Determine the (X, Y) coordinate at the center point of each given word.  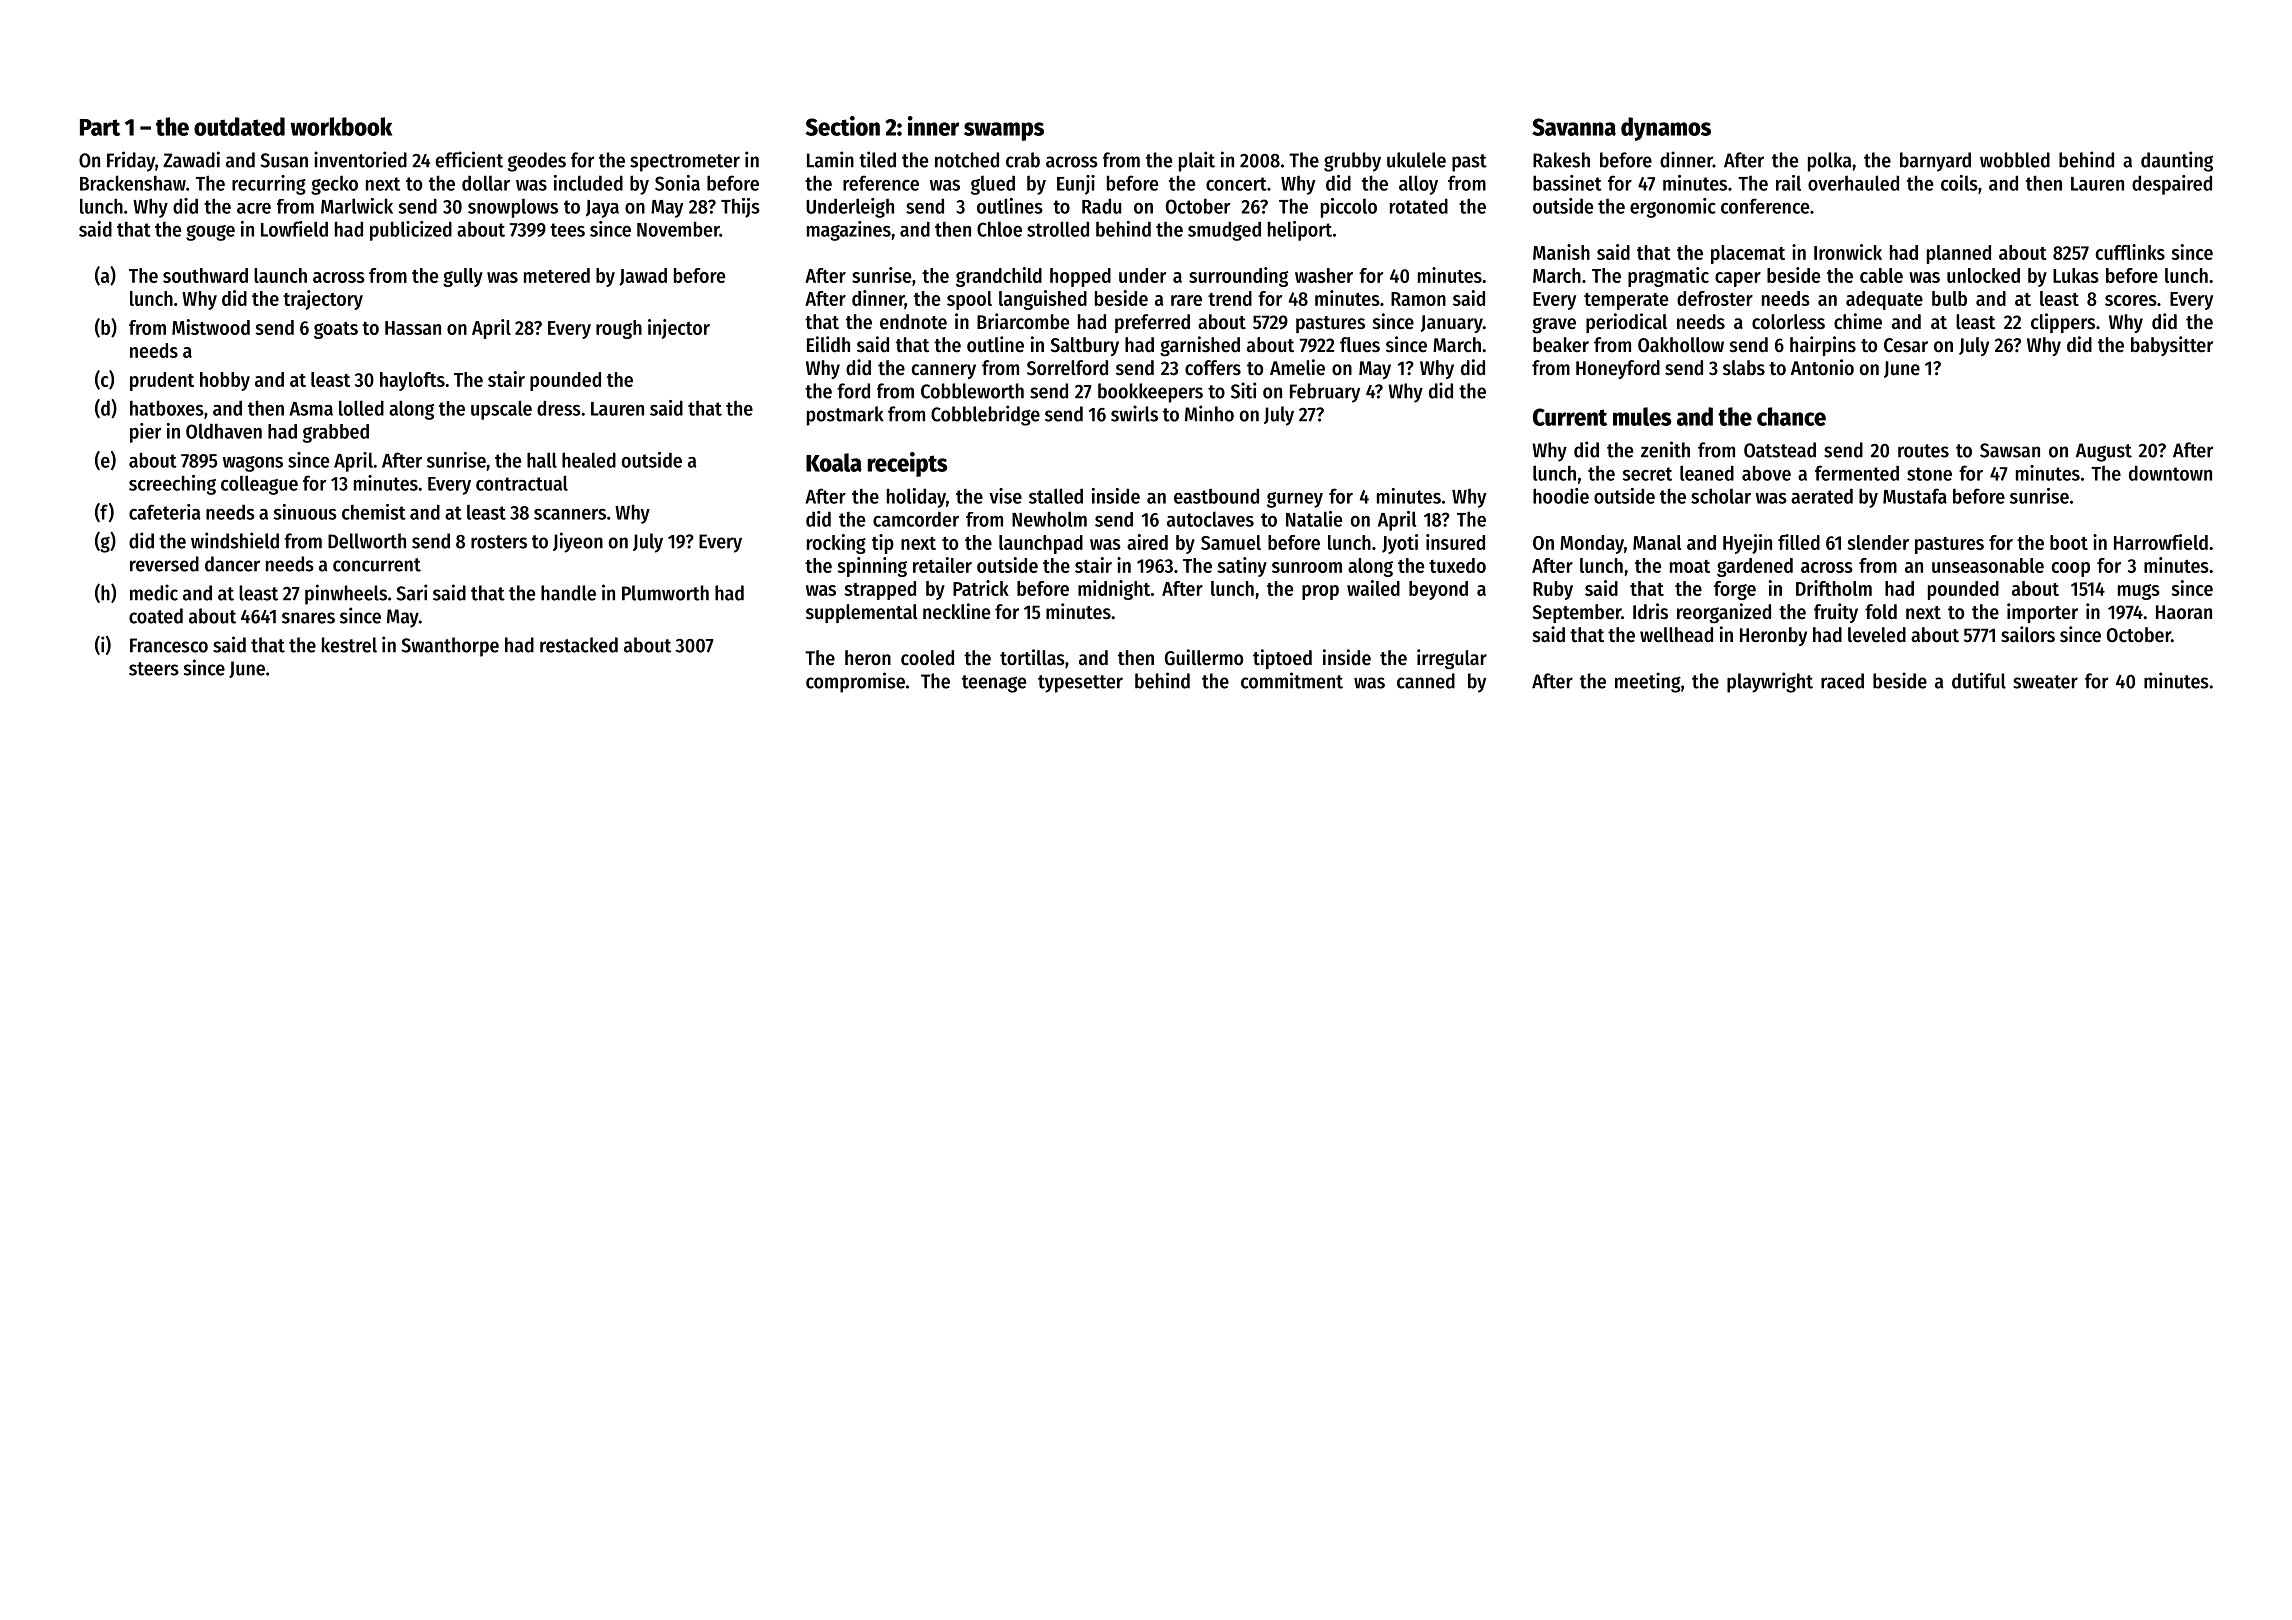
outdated (239, 126)
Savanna (1574, 127)
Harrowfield (2161, 542)
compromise (855, 682)
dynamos (1666, 129)
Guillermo (1204, 657)
